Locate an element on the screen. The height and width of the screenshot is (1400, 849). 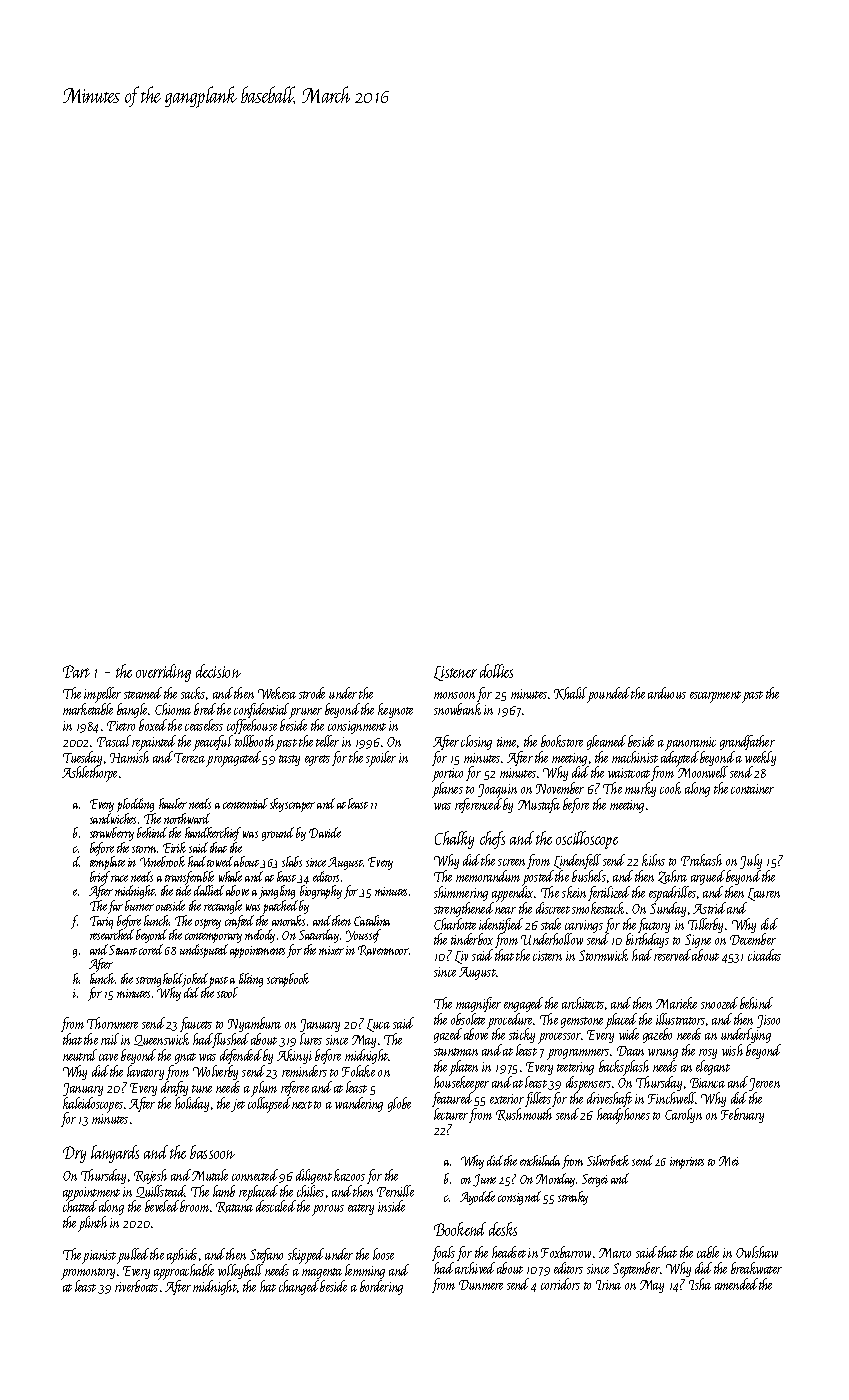
Lauren is located at coordinates (764, 894).
